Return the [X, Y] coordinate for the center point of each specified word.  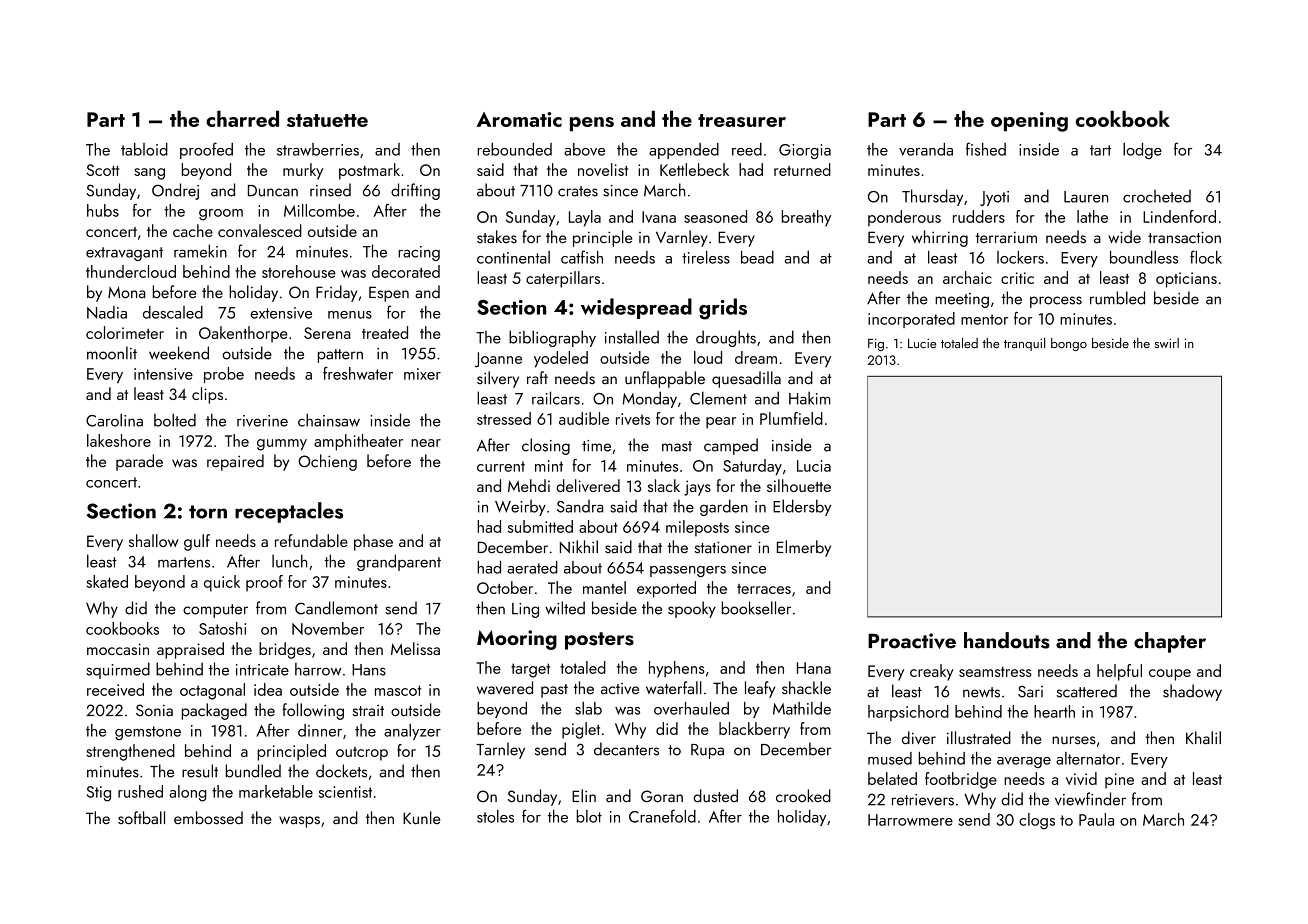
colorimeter [125, 332]
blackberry [754, 730]
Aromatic [519, 119]
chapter [1170, 642]
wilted [565, 608]
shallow [153, 540]
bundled [253, 771]
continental [513, 257]
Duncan [273, 191]
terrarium [1006, 237]
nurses [1074, 740]
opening [1029, 122]
